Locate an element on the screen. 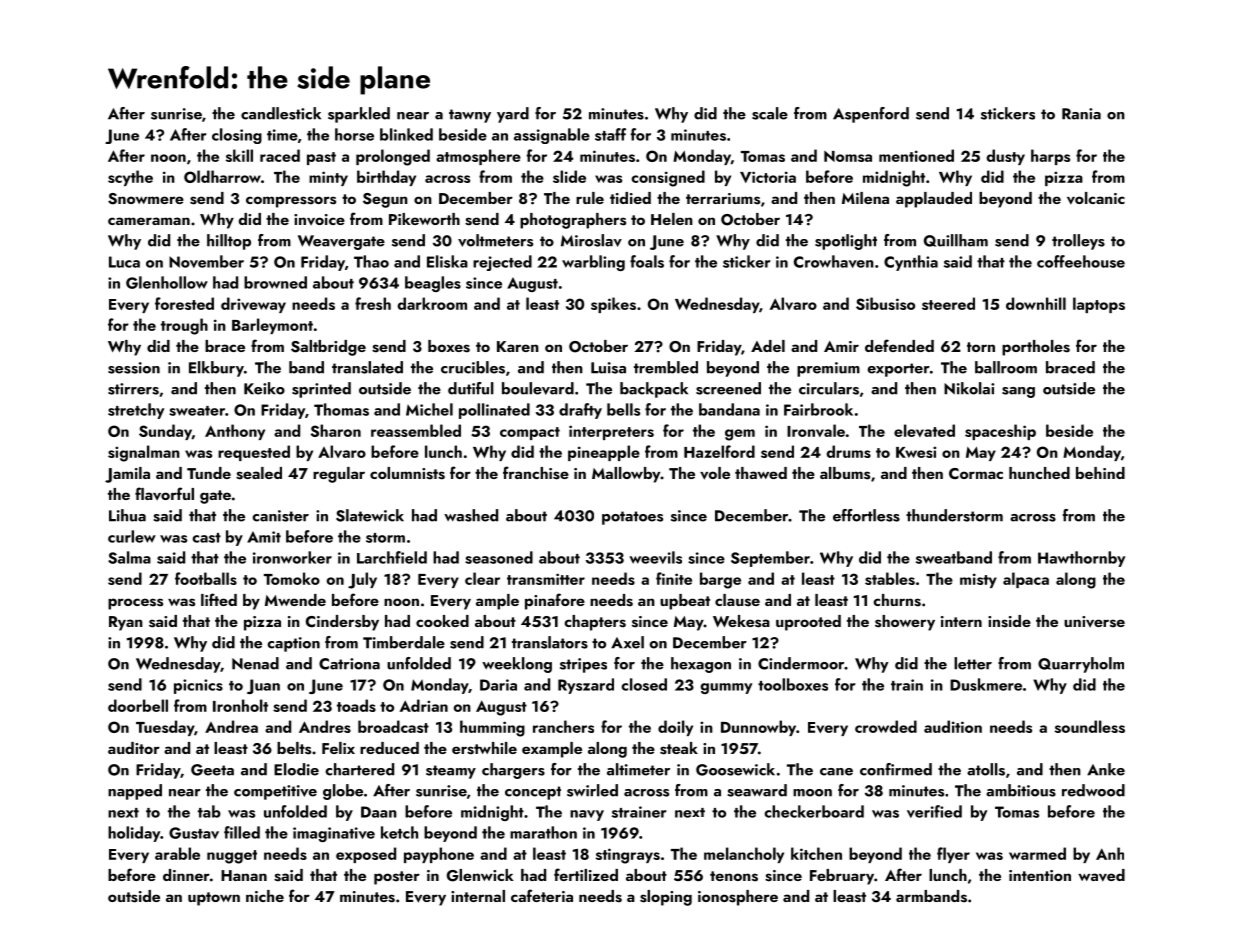 Image resolution: width=1233 pixels, height=952 pixels. flyer is located at coordinates (953, 855).
